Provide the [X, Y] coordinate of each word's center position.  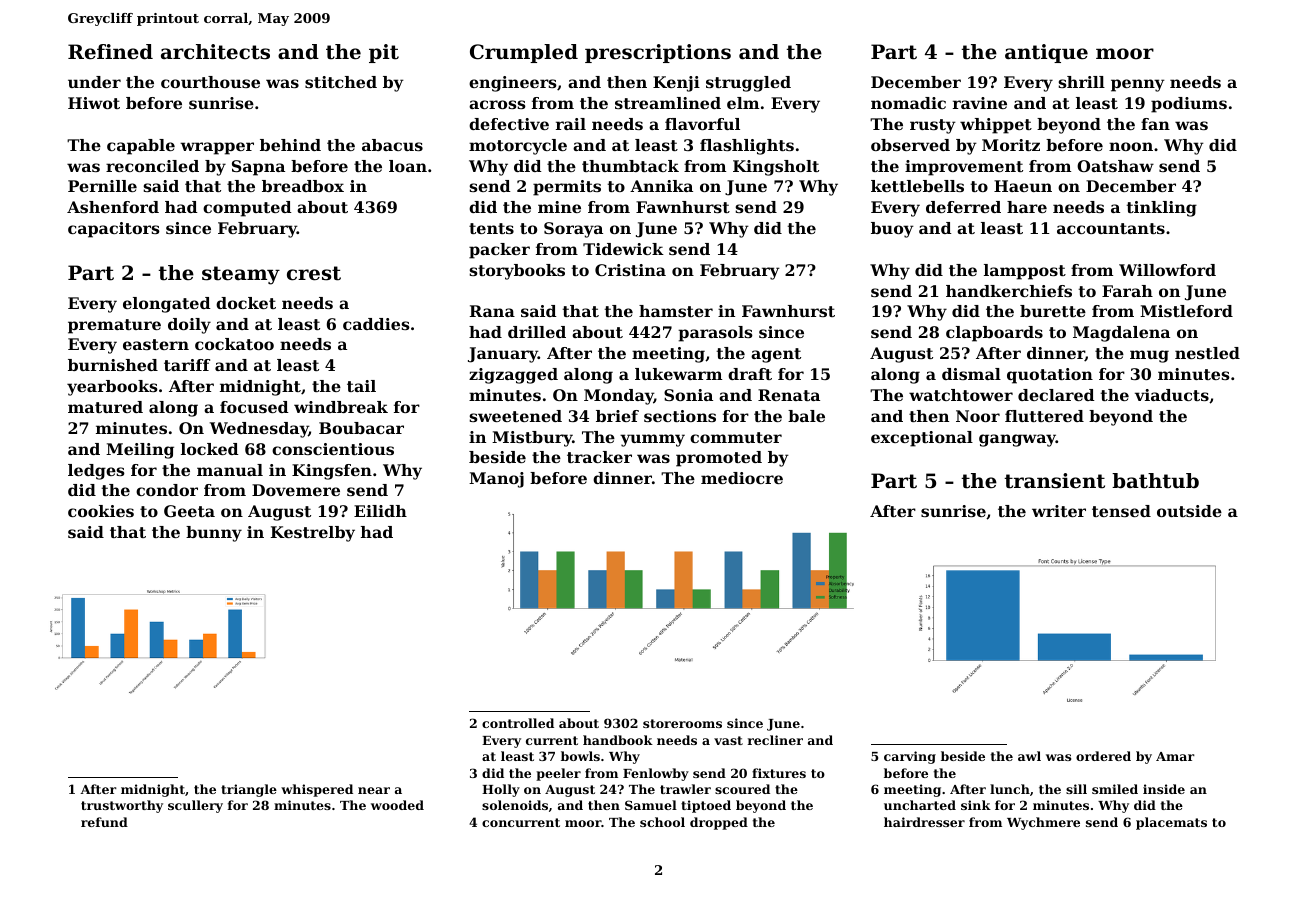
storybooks [517, 272]
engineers [513, 84]
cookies [101, 511]
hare [1027, 207]
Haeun [1023, 186]
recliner [775, 740]
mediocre [742, 478]
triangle [249, 790]
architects [215, 52]
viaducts [1172, 395]
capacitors [114, 230]
